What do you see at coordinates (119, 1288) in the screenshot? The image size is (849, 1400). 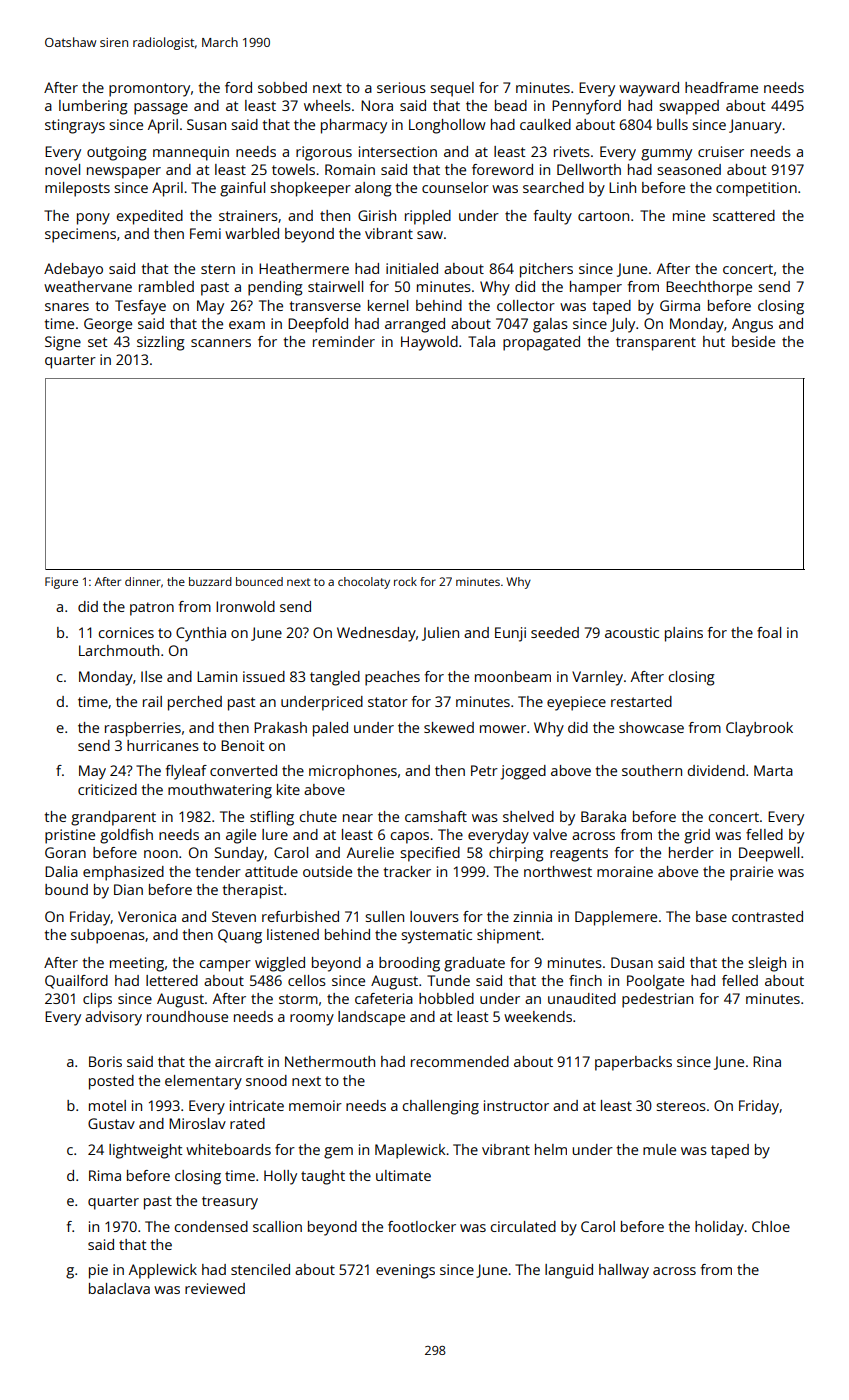 I see `balaclava` at bounding box center [119, 1288].
